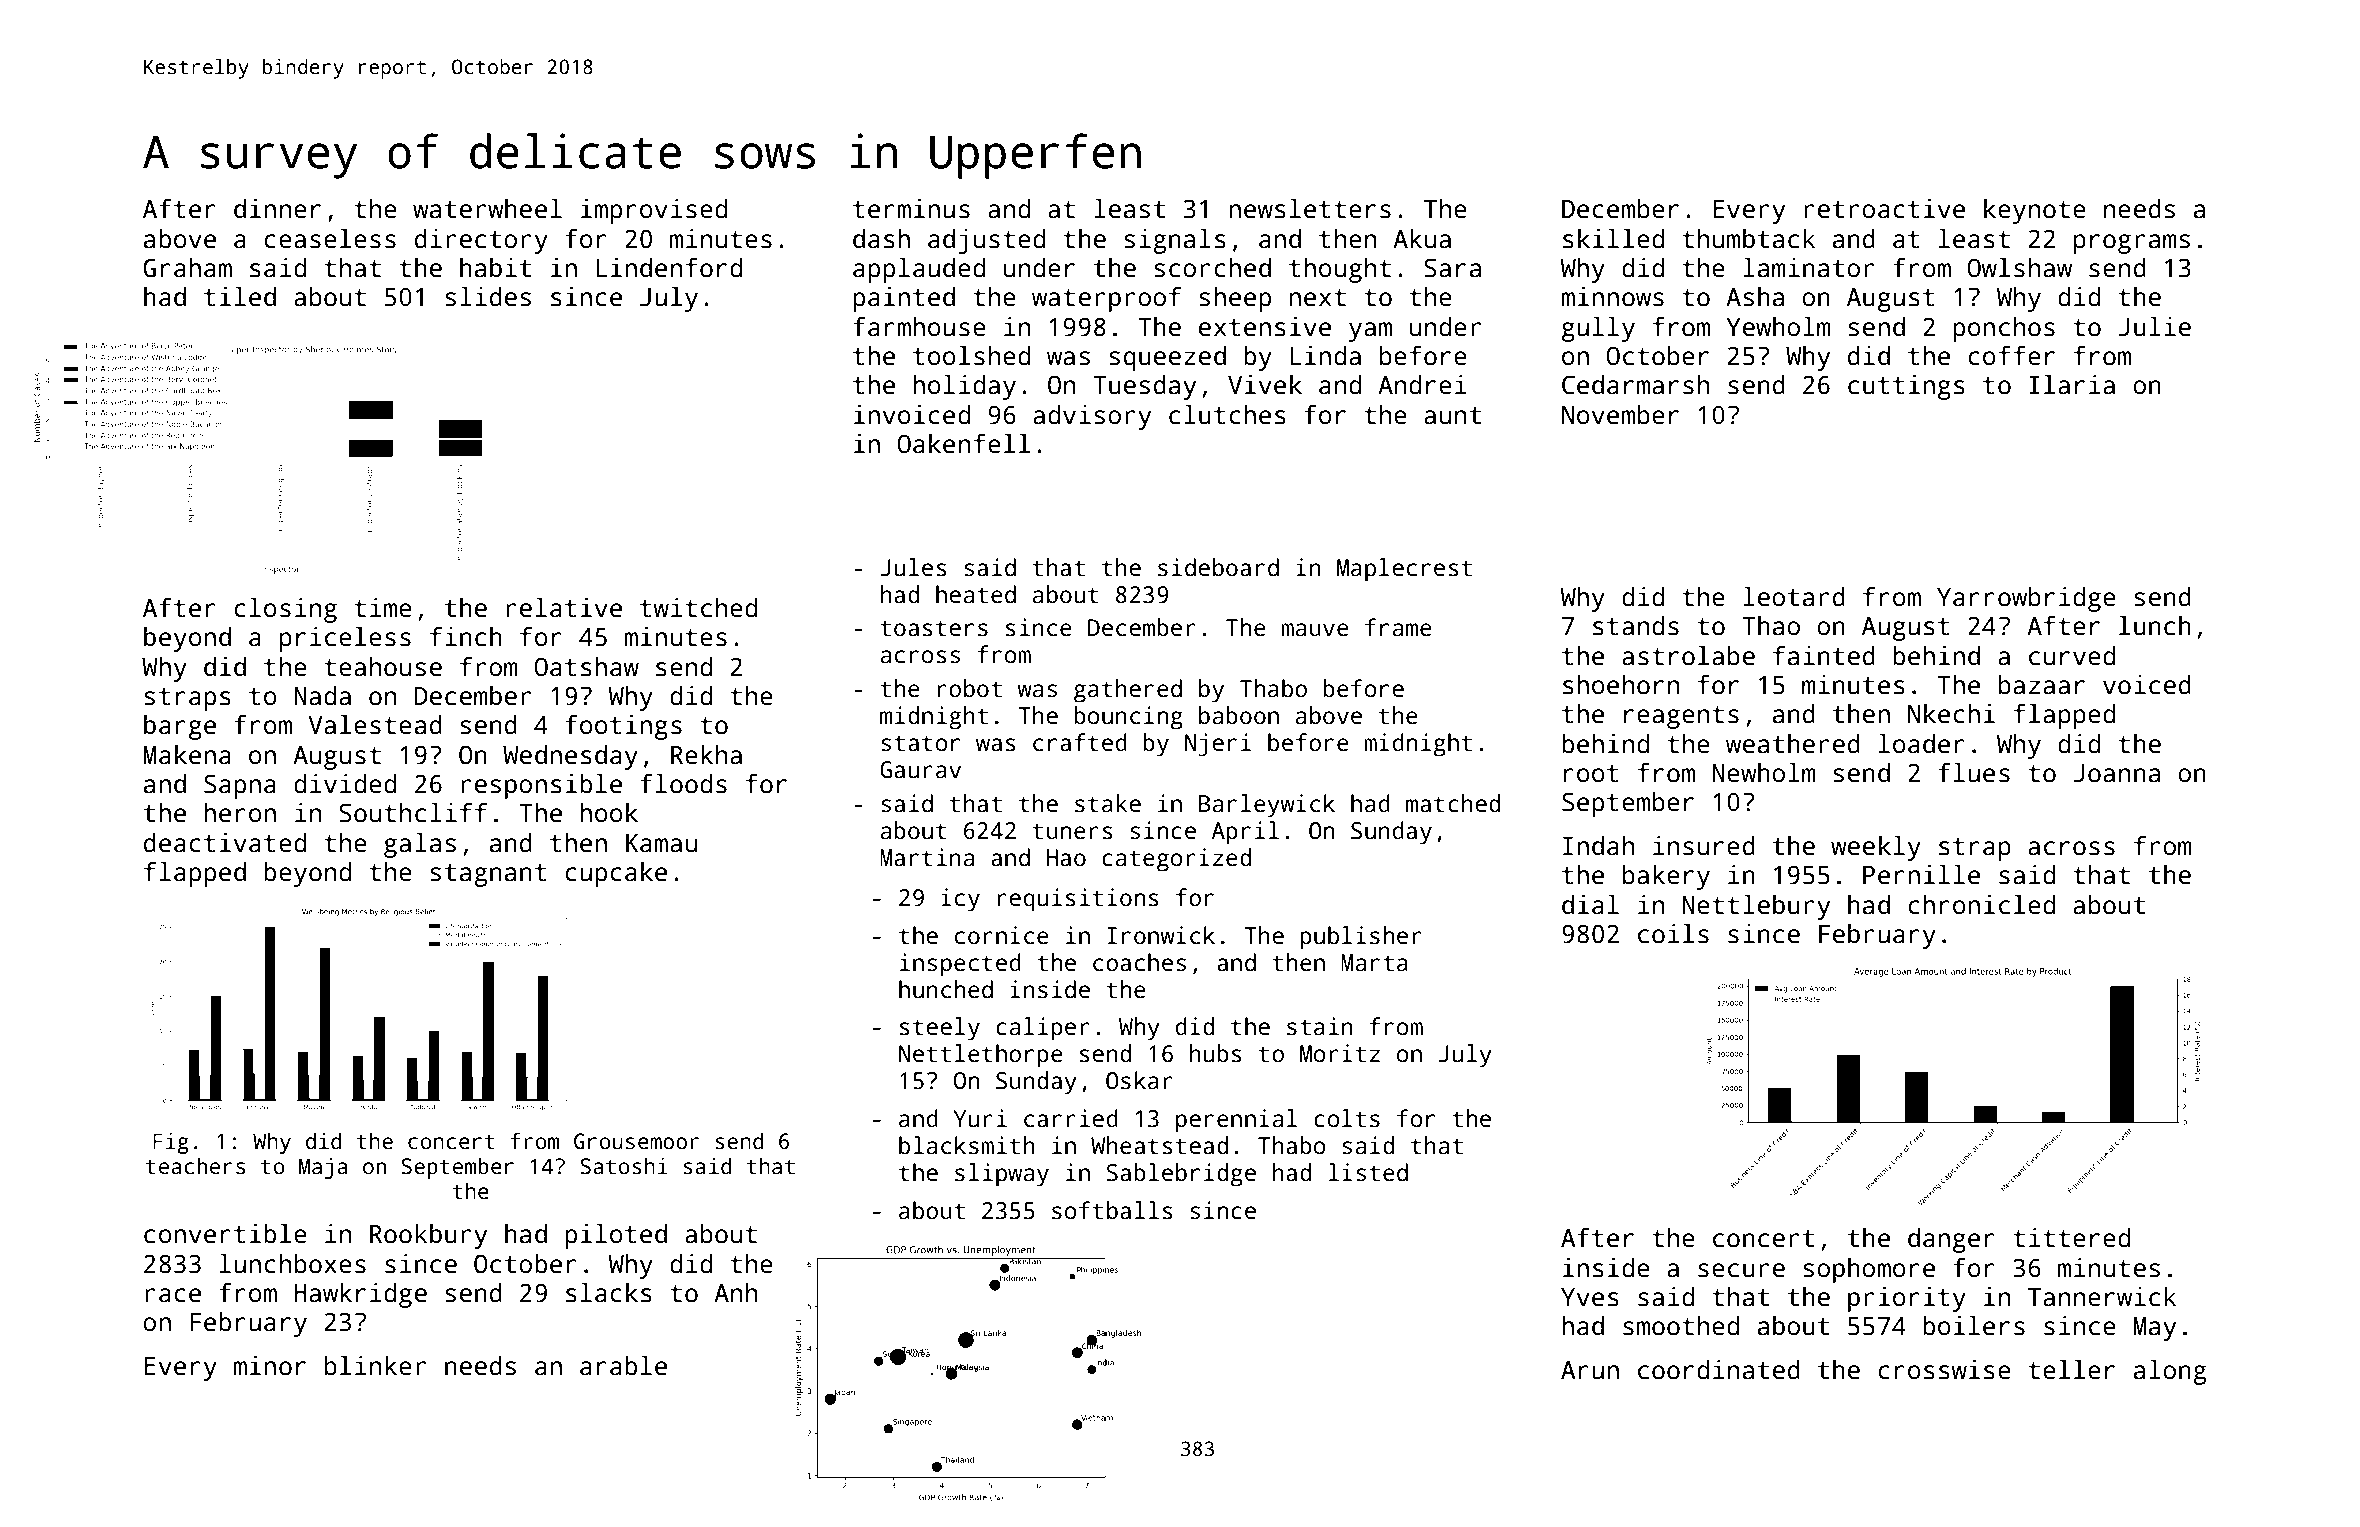 This image has height=1527, width=2360. I want to click on dinner, so click(277, 209).
